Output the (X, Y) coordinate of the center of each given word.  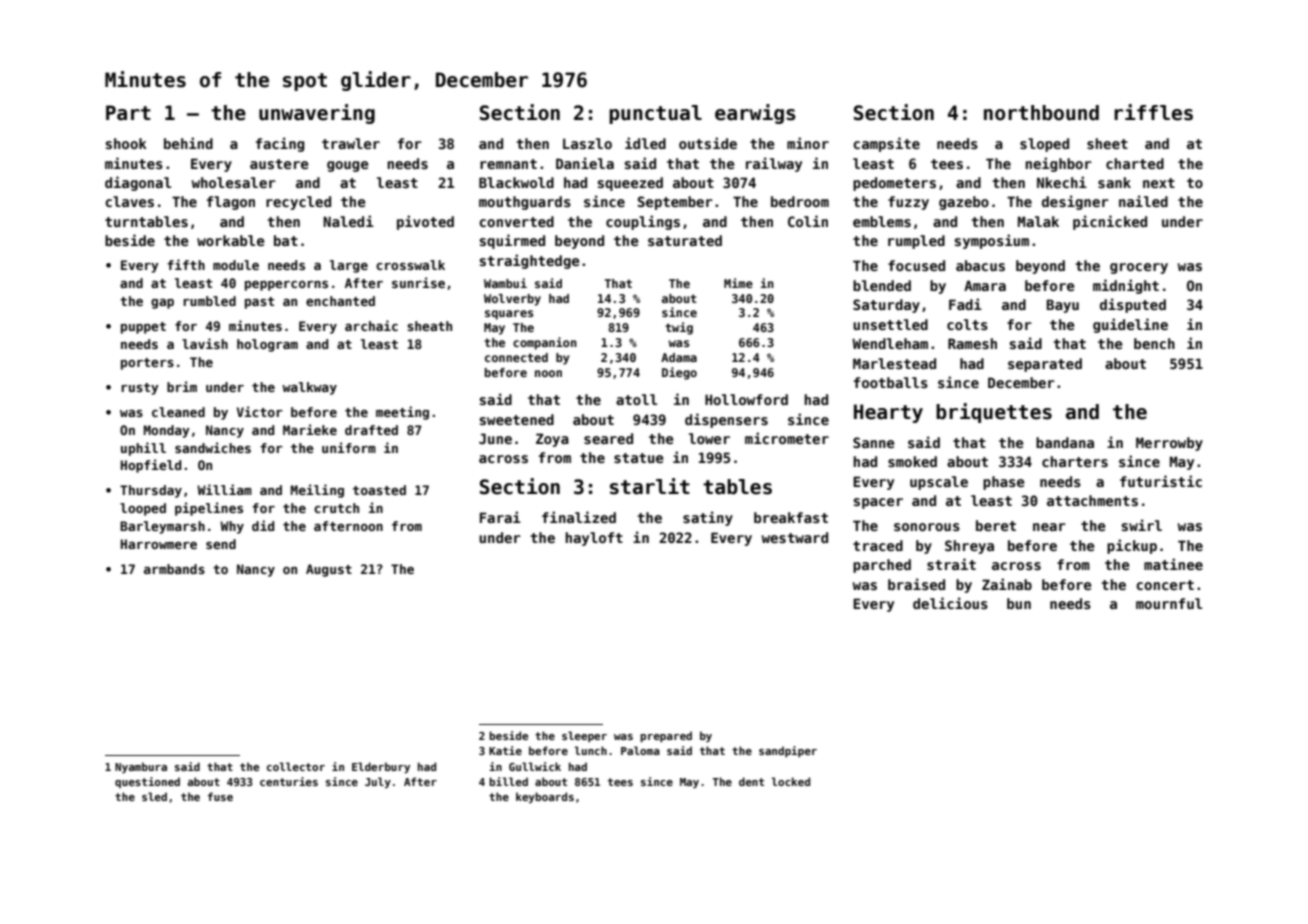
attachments (1092, 500)
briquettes (994, 413)
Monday (167, 431)
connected (516, 357)
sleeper (584, 736)
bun (1019, 603)
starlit (650, 486)
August (329, 570)
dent (751, 781)
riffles (1153, 112)
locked (791, 781)
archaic (371, 325)
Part (128, 113)
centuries (289, 781)
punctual (655, 114)
